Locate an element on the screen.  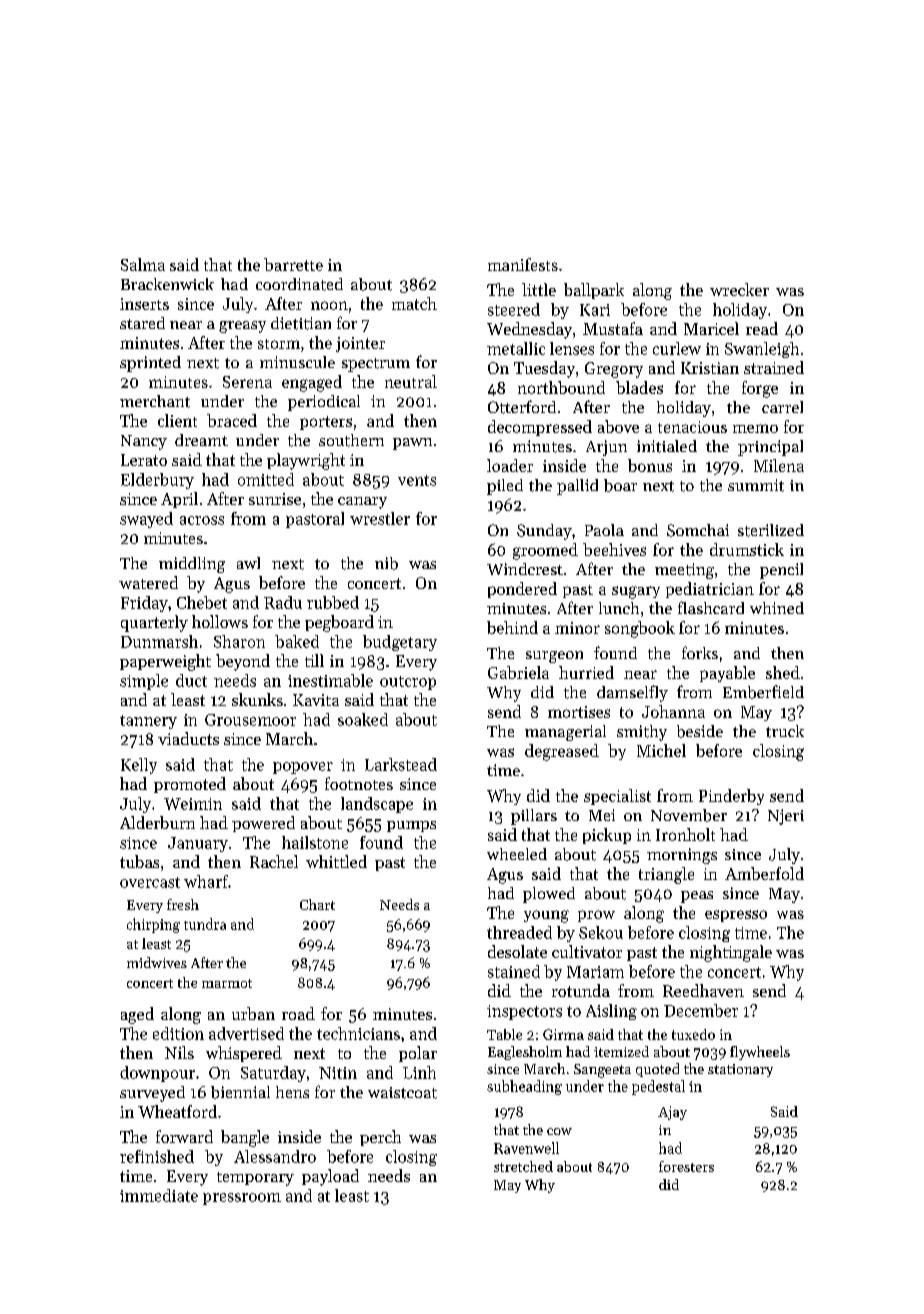
steered is located at coordinates (514, 309).
